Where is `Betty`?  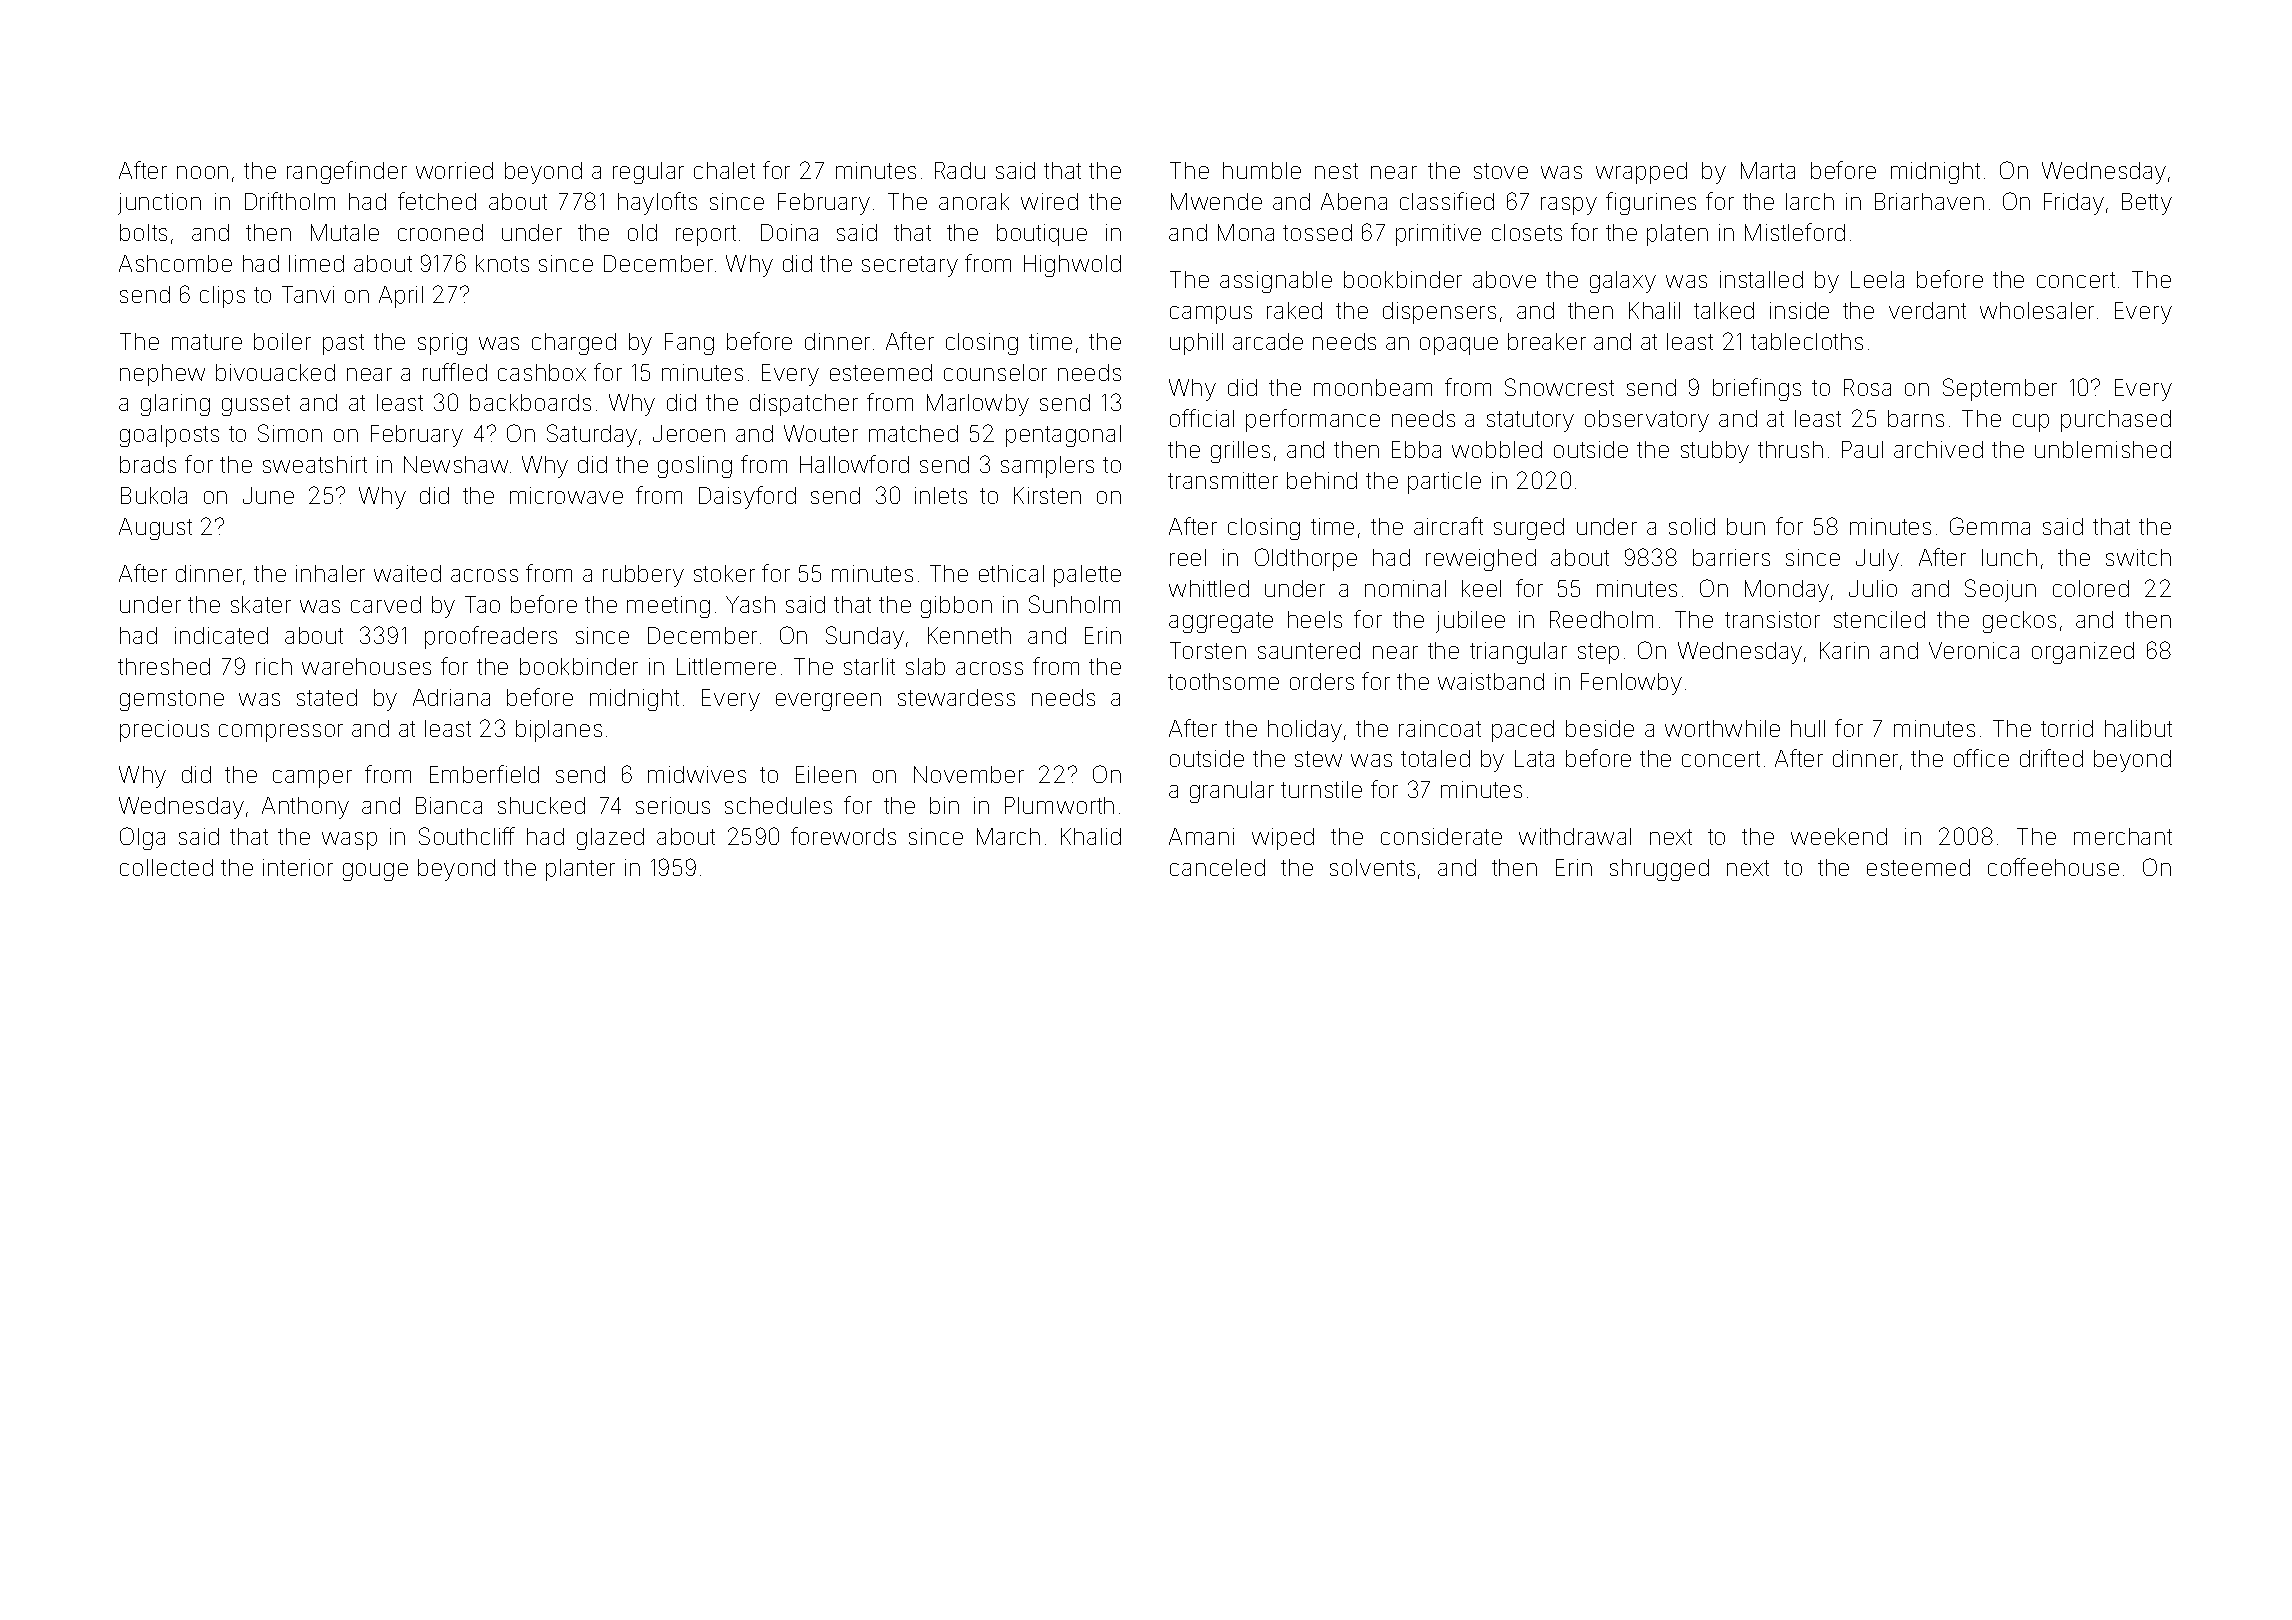 Betty is located at coordinates (2147, 204).
